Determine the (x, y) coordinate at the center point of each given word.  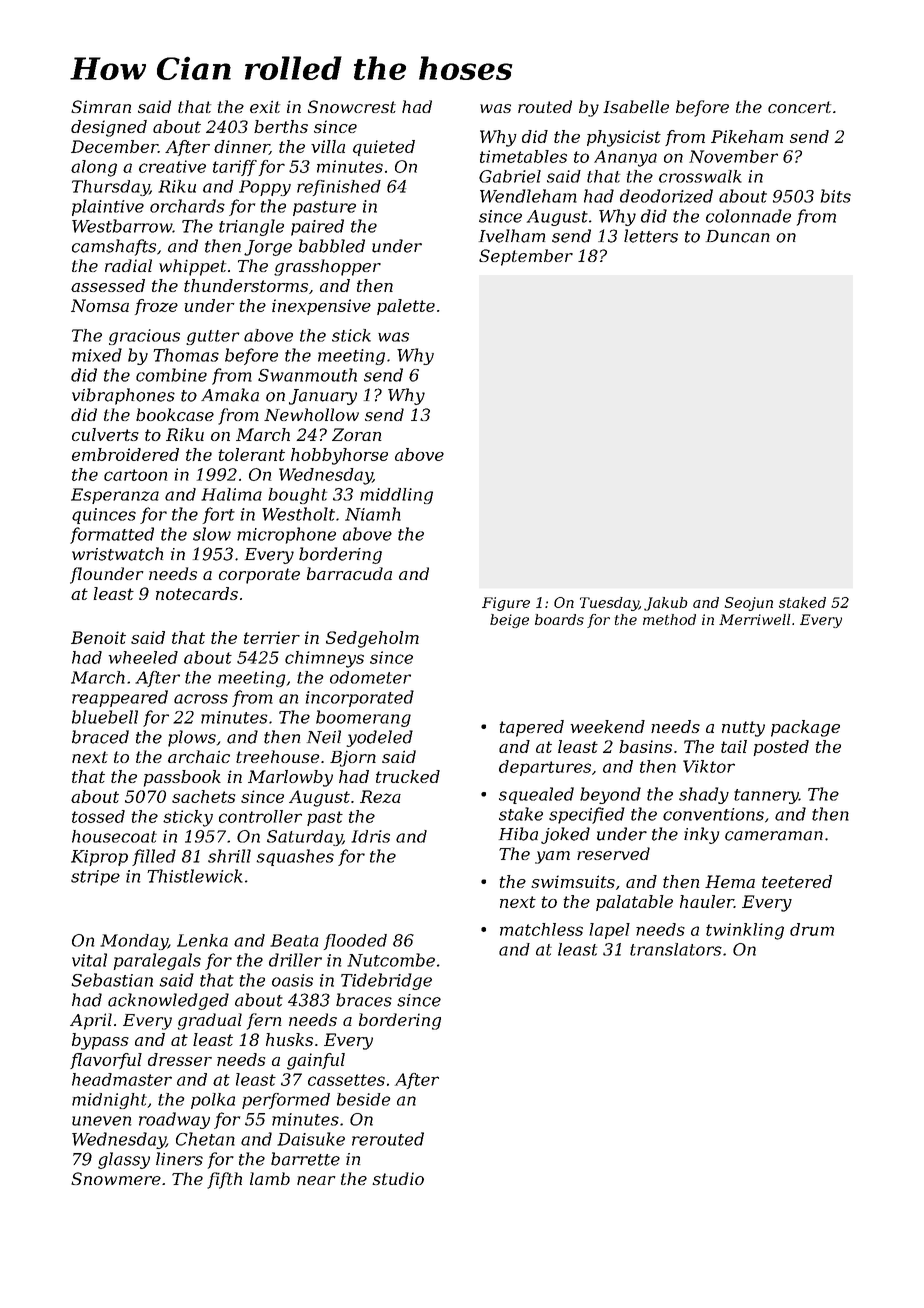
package (805, 728)
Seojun (749, 604)
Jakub (666, 604)
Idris (370, 836)
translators (676, 949)
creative (172, 166)
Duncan (738, 236)
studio (398, 1178)
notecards (197, 593)
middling (396, 496)
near (316, 1180)
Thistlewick (195, 876)
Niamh (373, 514)
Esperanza (115, 496)
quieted (384, 148)
